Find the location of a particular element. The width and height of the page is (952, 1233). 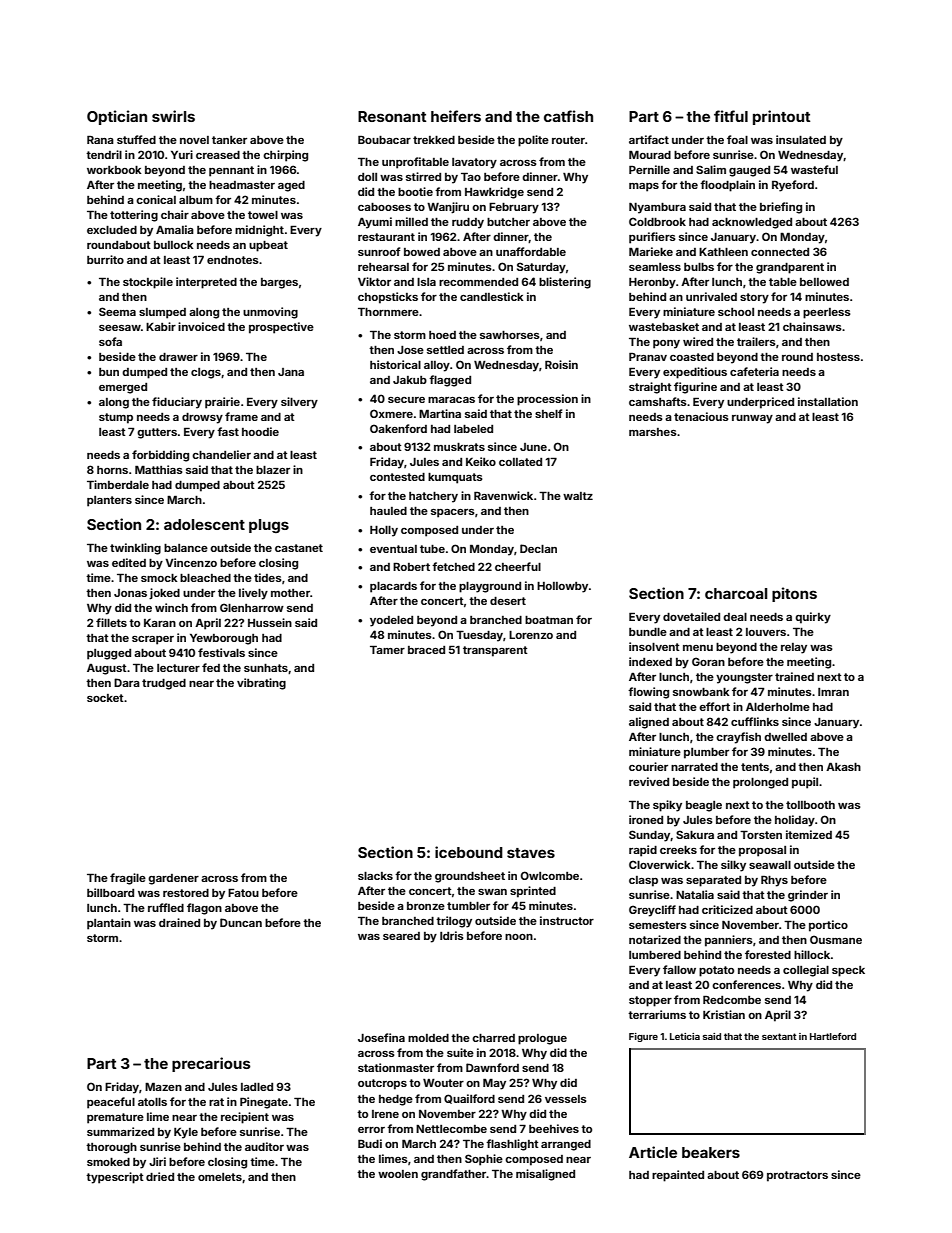

fitful is located at coordinates (731, 116).
